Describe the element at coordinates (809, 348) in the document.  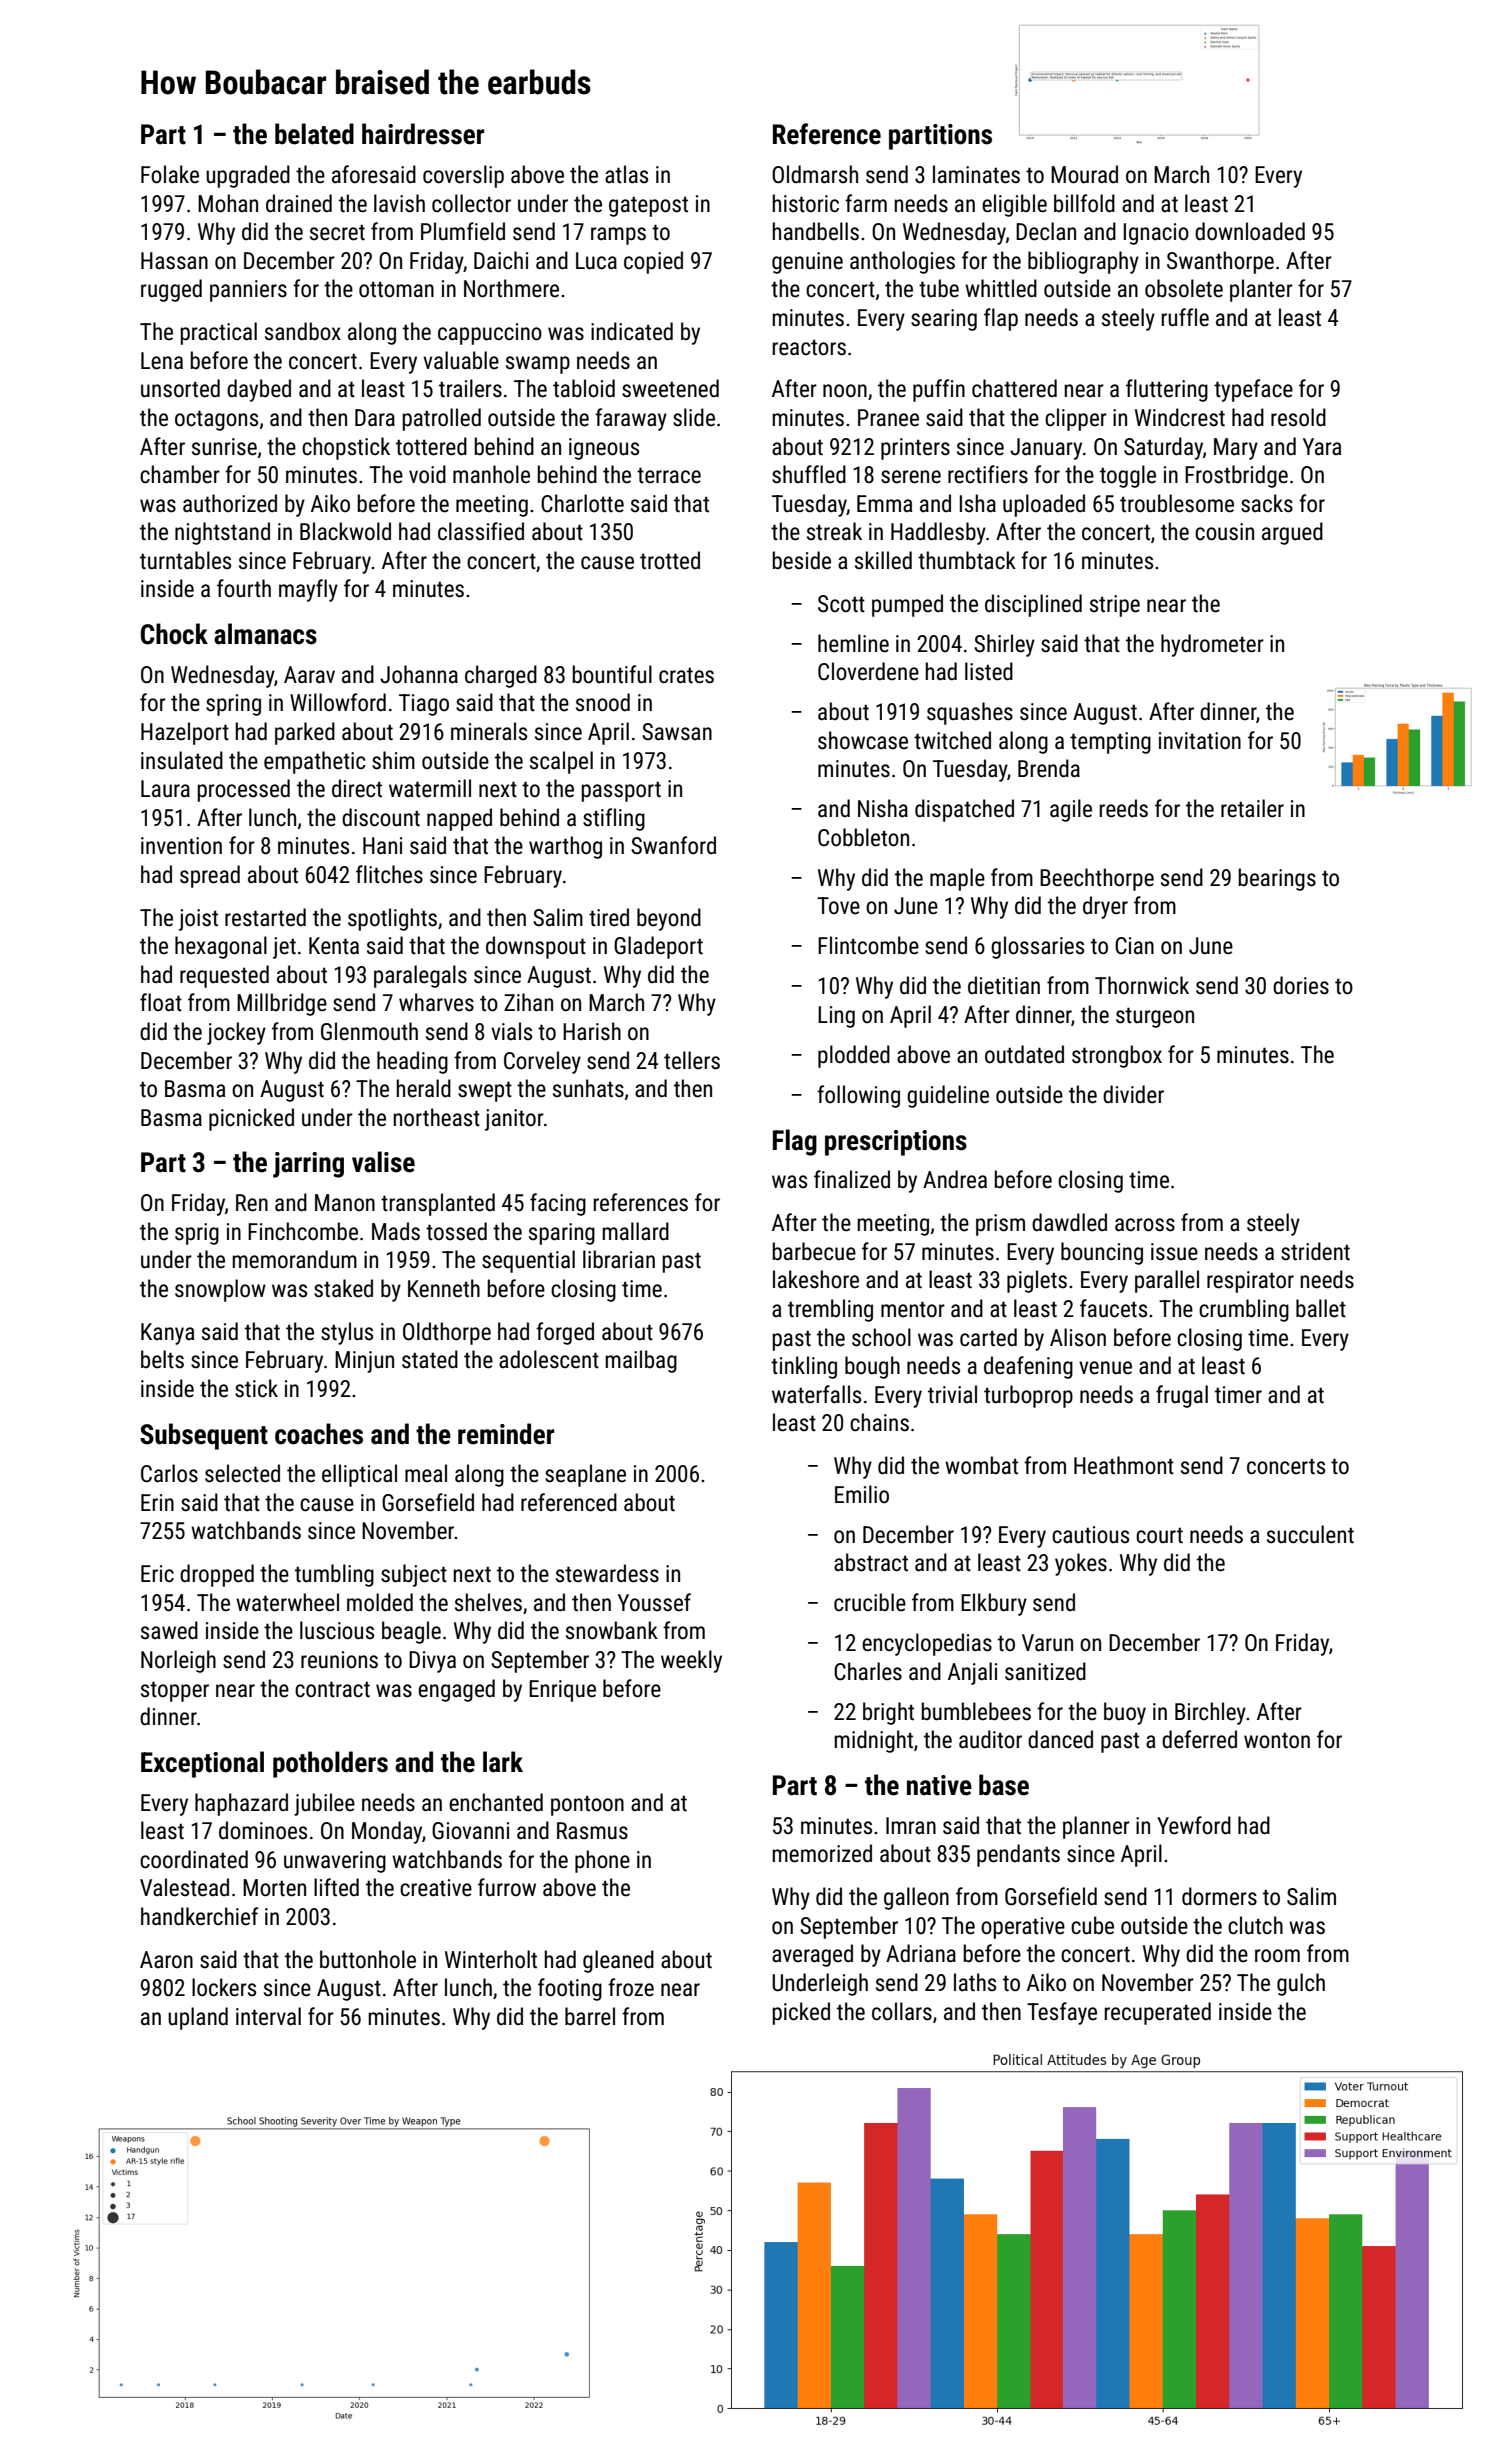
I see `reactors` at that location.
